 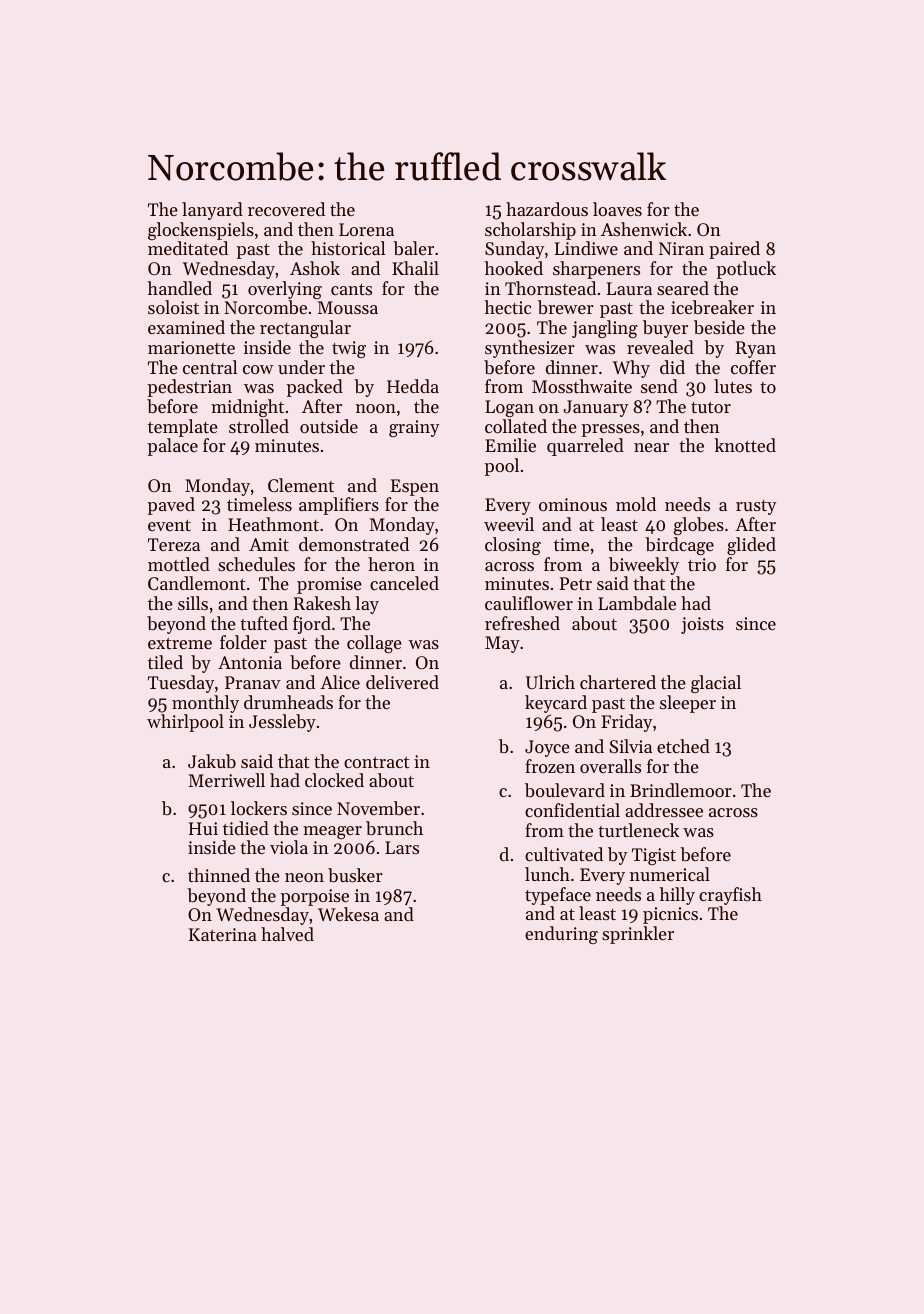 I want to click on Katerina, so click(x=223, y=934).
